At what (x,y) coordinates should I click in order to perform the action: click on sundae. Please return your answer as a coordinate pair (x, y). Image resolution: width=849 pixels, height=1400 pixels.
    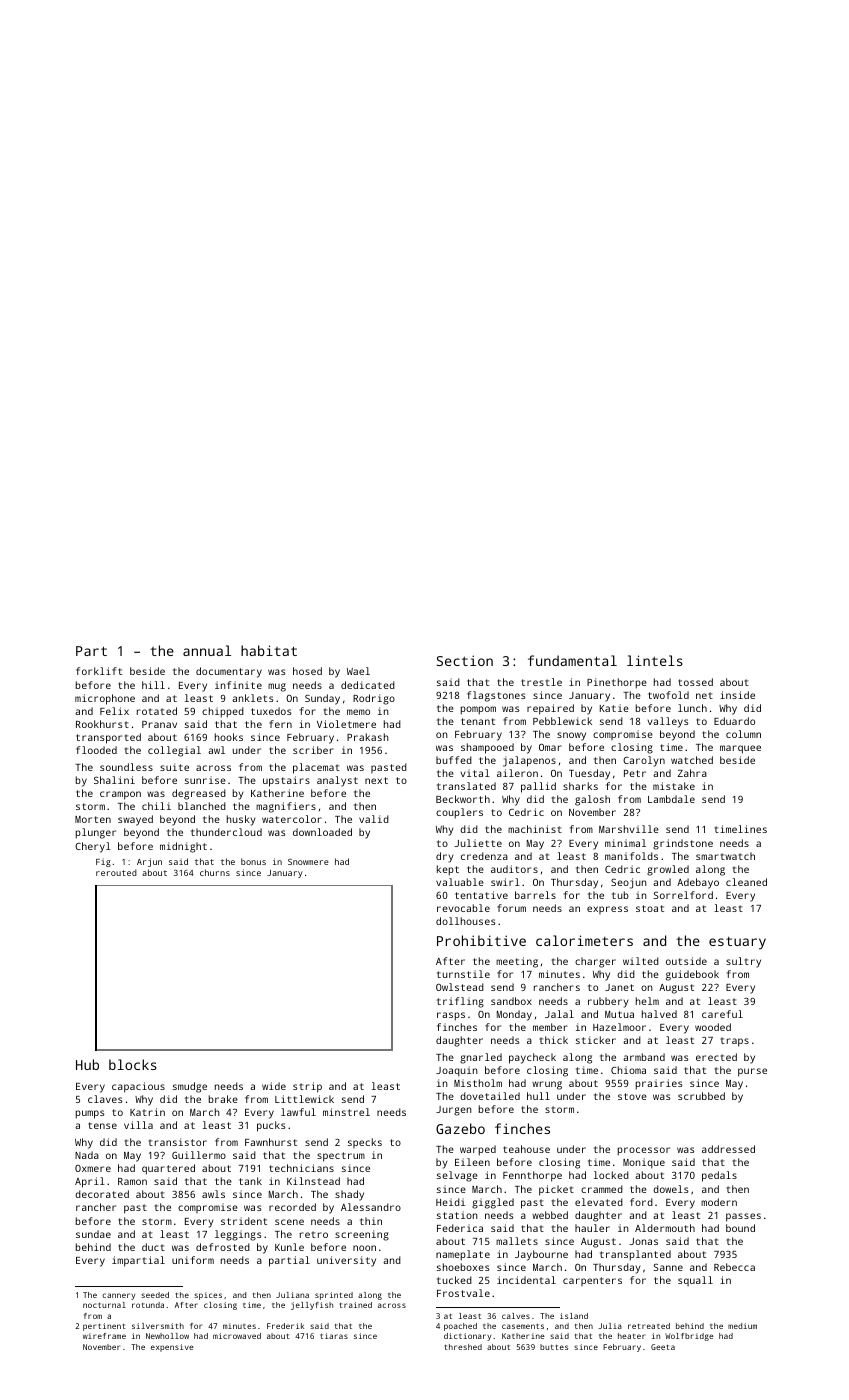
    Looking at the image, I should click on (93, 1234).
